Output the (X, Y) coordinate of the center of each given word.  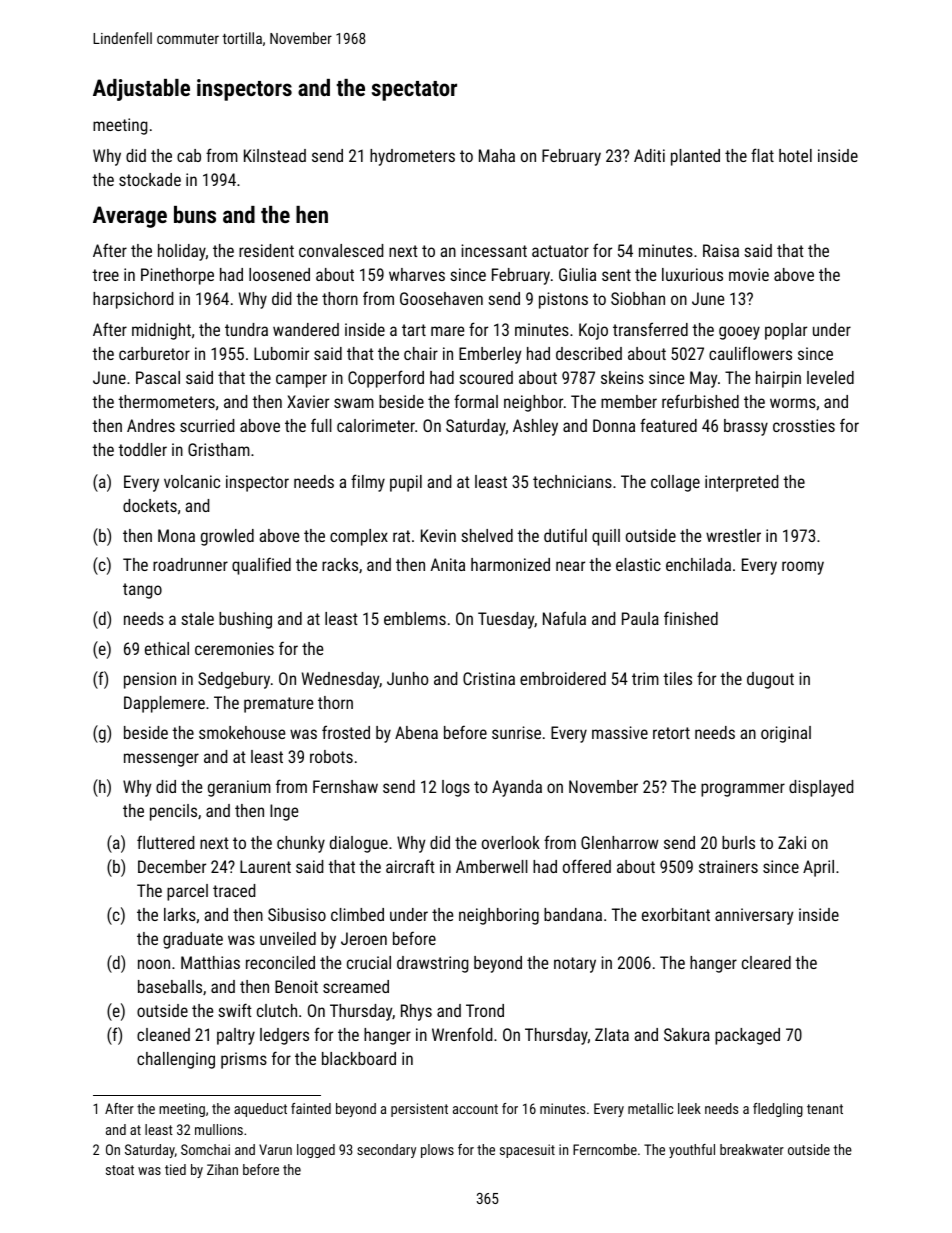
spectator (414, 91)
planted (695, 157)
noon (154, 964)
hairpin (778, 379)
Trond (485, 1010)
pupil (406, 483)
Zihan (222, 1169)
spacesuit (527, 1151)
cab (189, 155)
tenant (825, 1109)
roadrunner (190, 564)
